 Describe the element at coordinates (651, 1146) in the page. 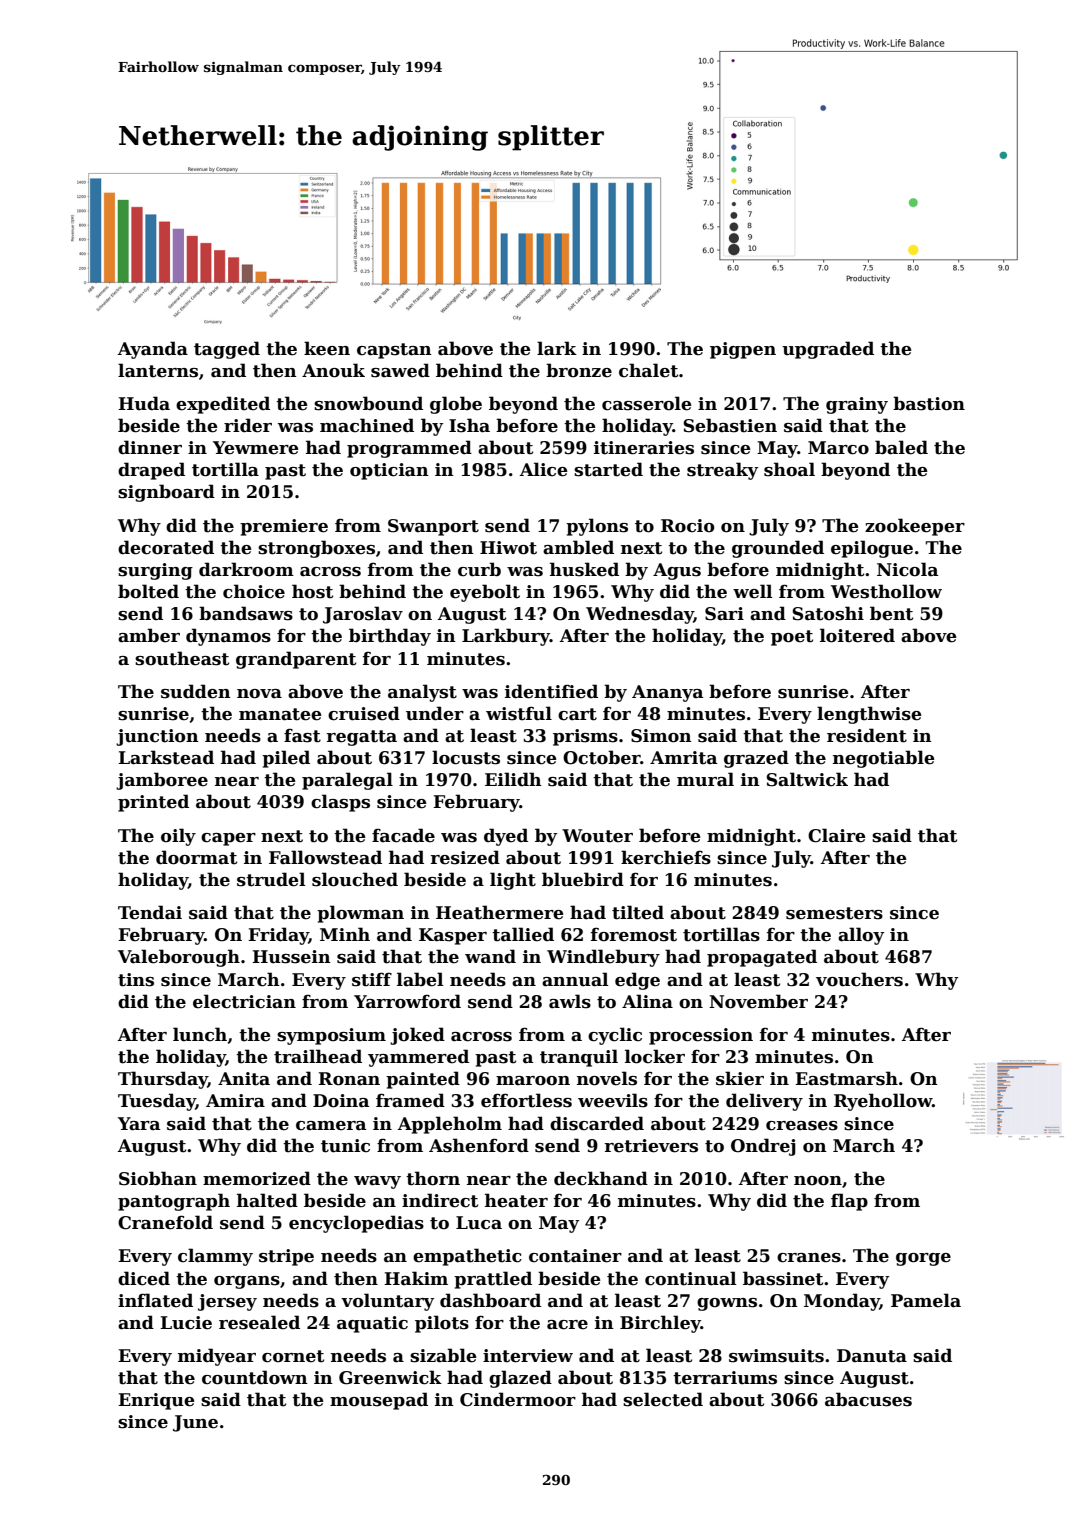

I see `retrievers` at that location.
